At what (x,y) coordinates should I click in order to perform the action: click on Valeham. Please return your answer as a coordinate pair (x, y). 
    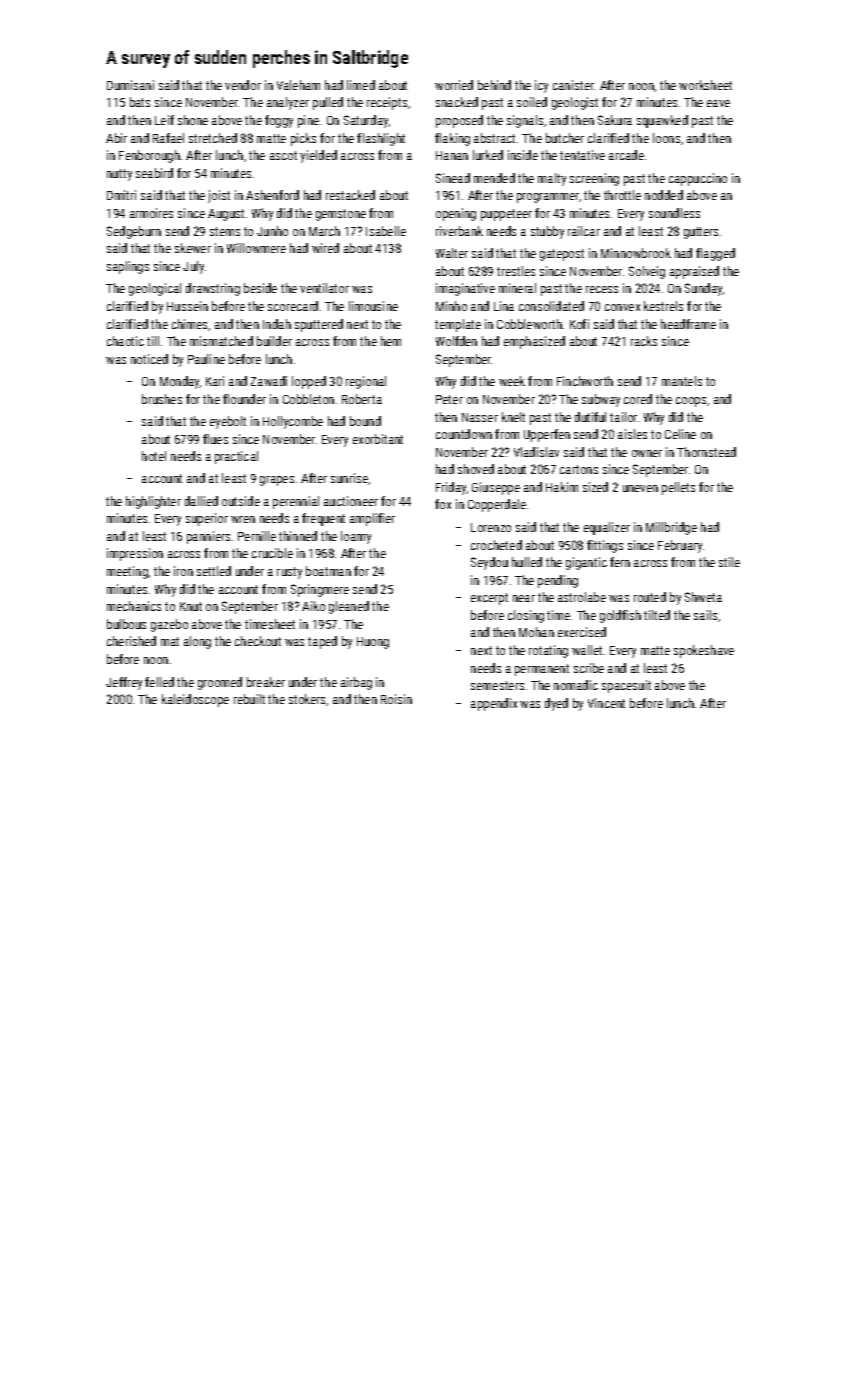
    Looking at the image, I should click on (298, 85).
